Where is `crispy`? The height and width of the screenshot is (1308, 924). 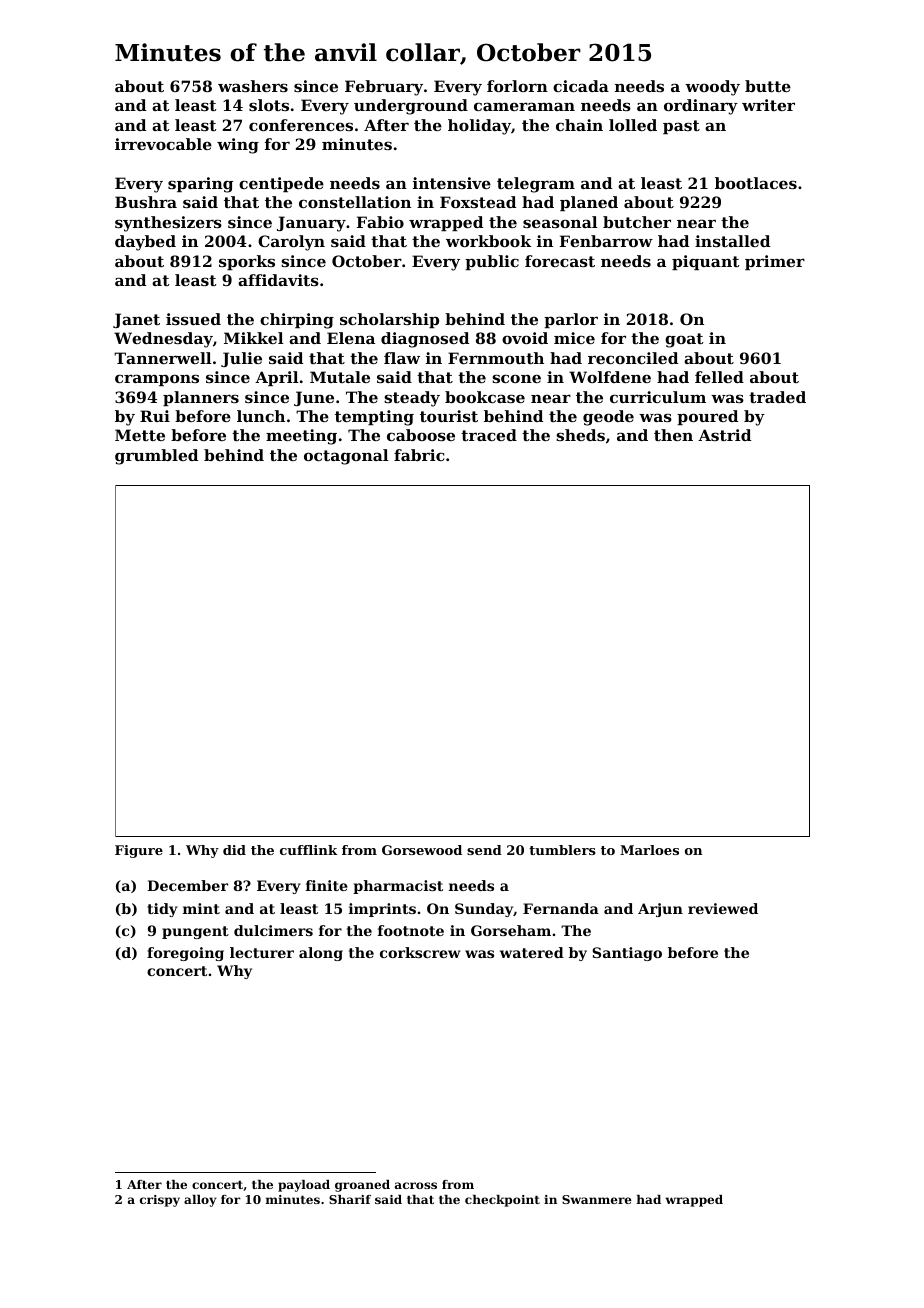 crispy is located at coordinates (160, 1201).
